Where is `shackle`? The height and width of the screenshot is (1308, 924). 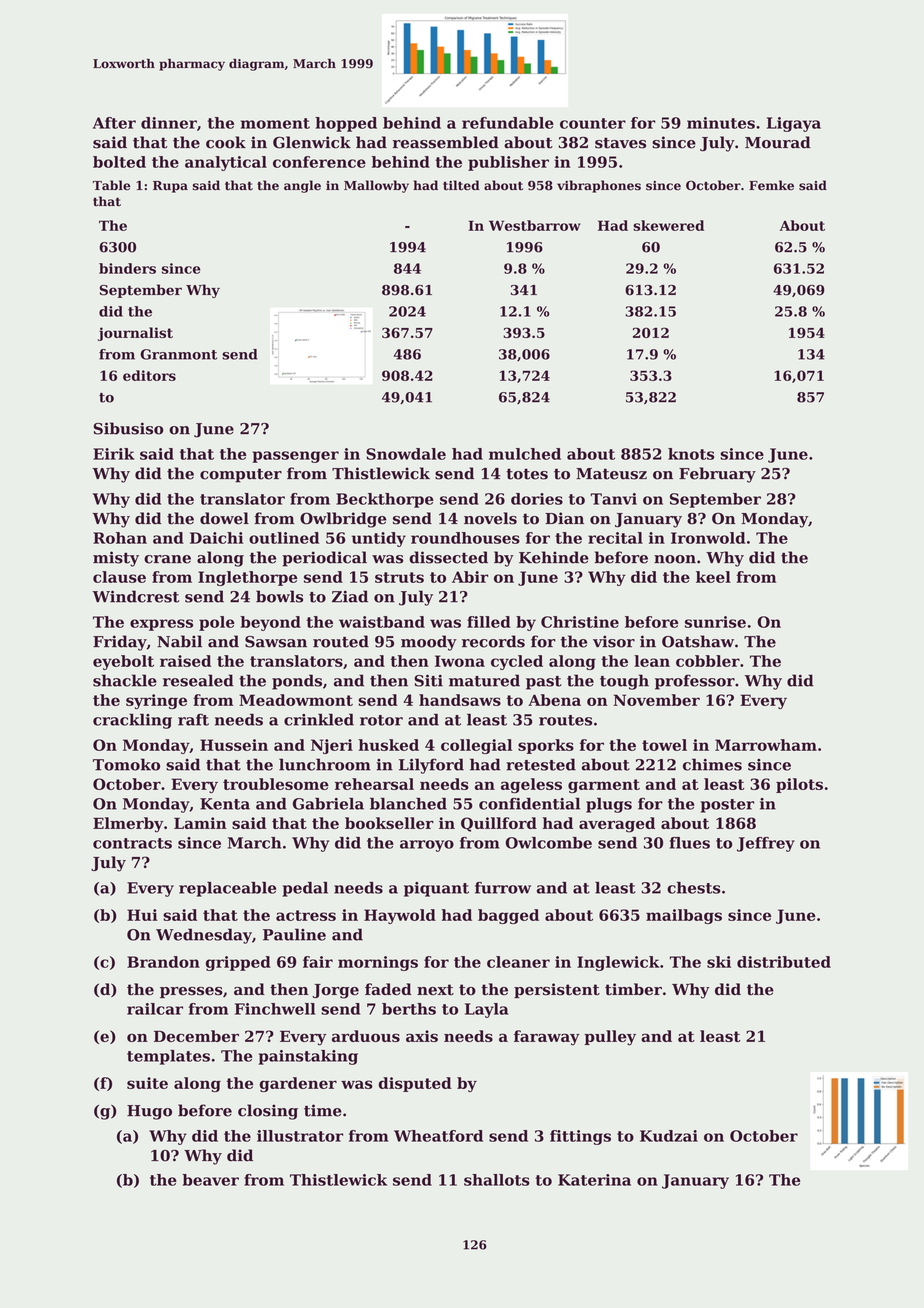
shackle is located at coordinates (125, 680).
